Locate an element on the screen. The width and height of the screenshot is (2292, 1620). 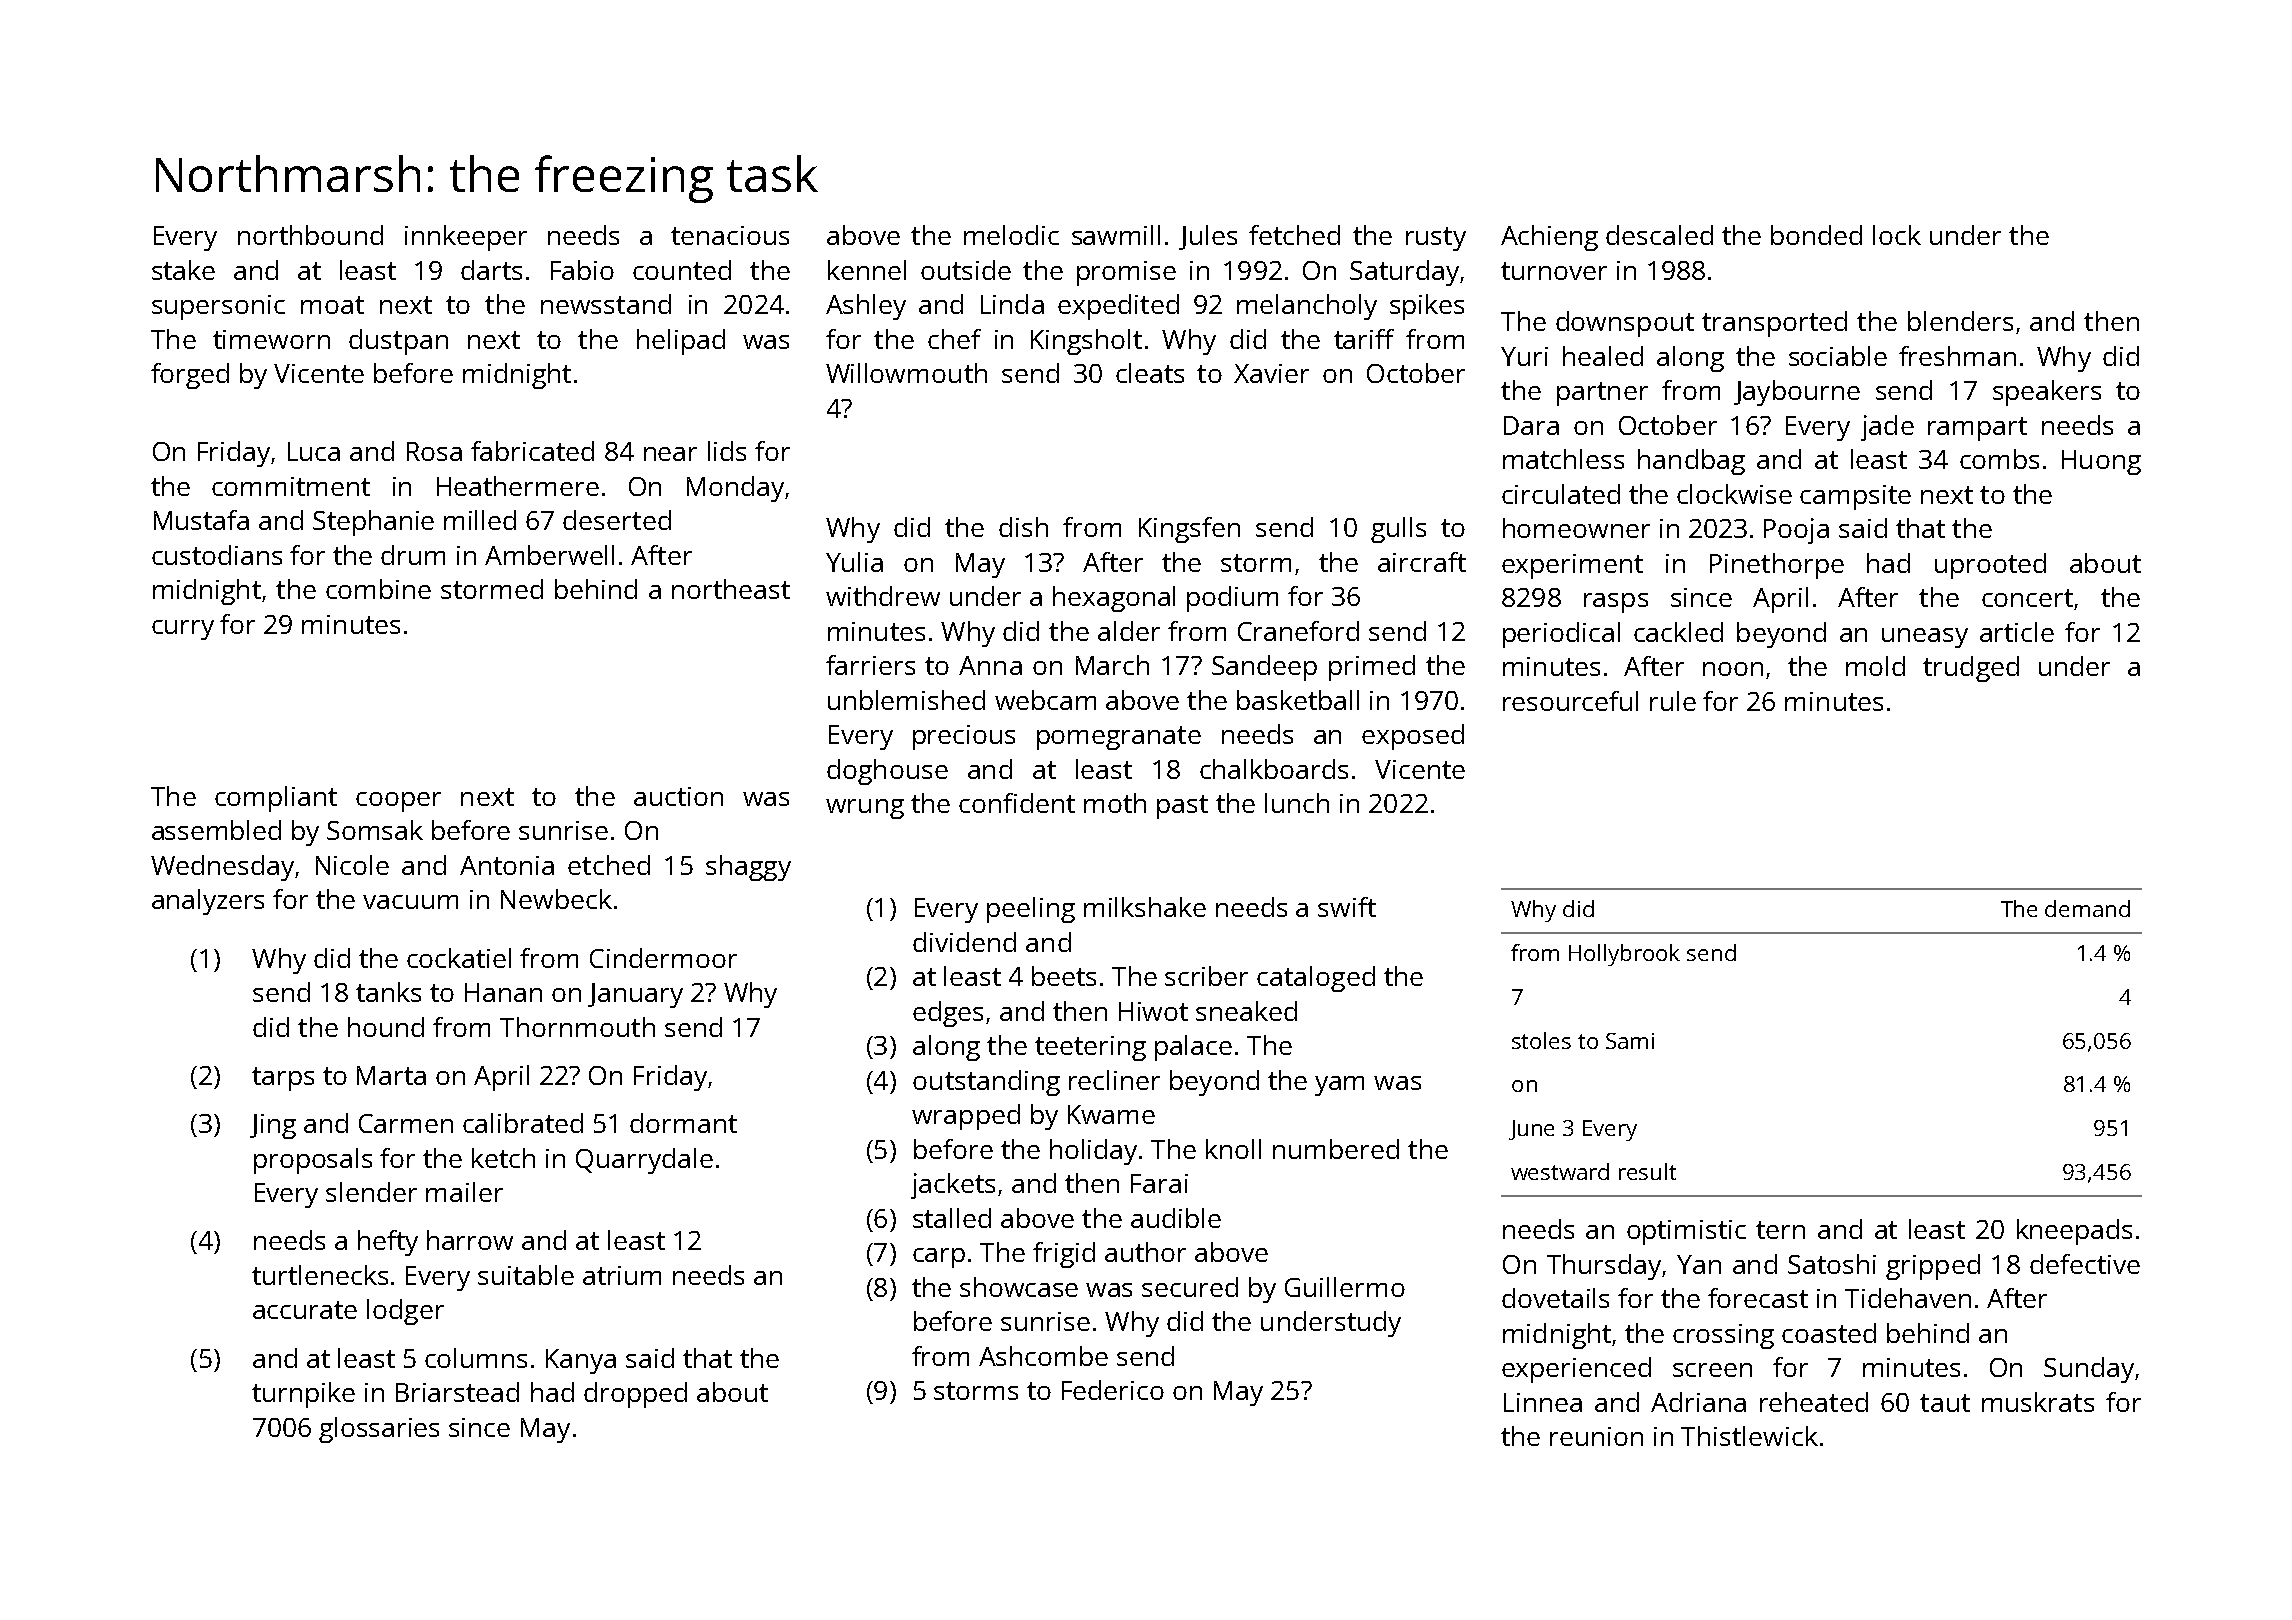
dropped is located at coordinates (635, 1395).
